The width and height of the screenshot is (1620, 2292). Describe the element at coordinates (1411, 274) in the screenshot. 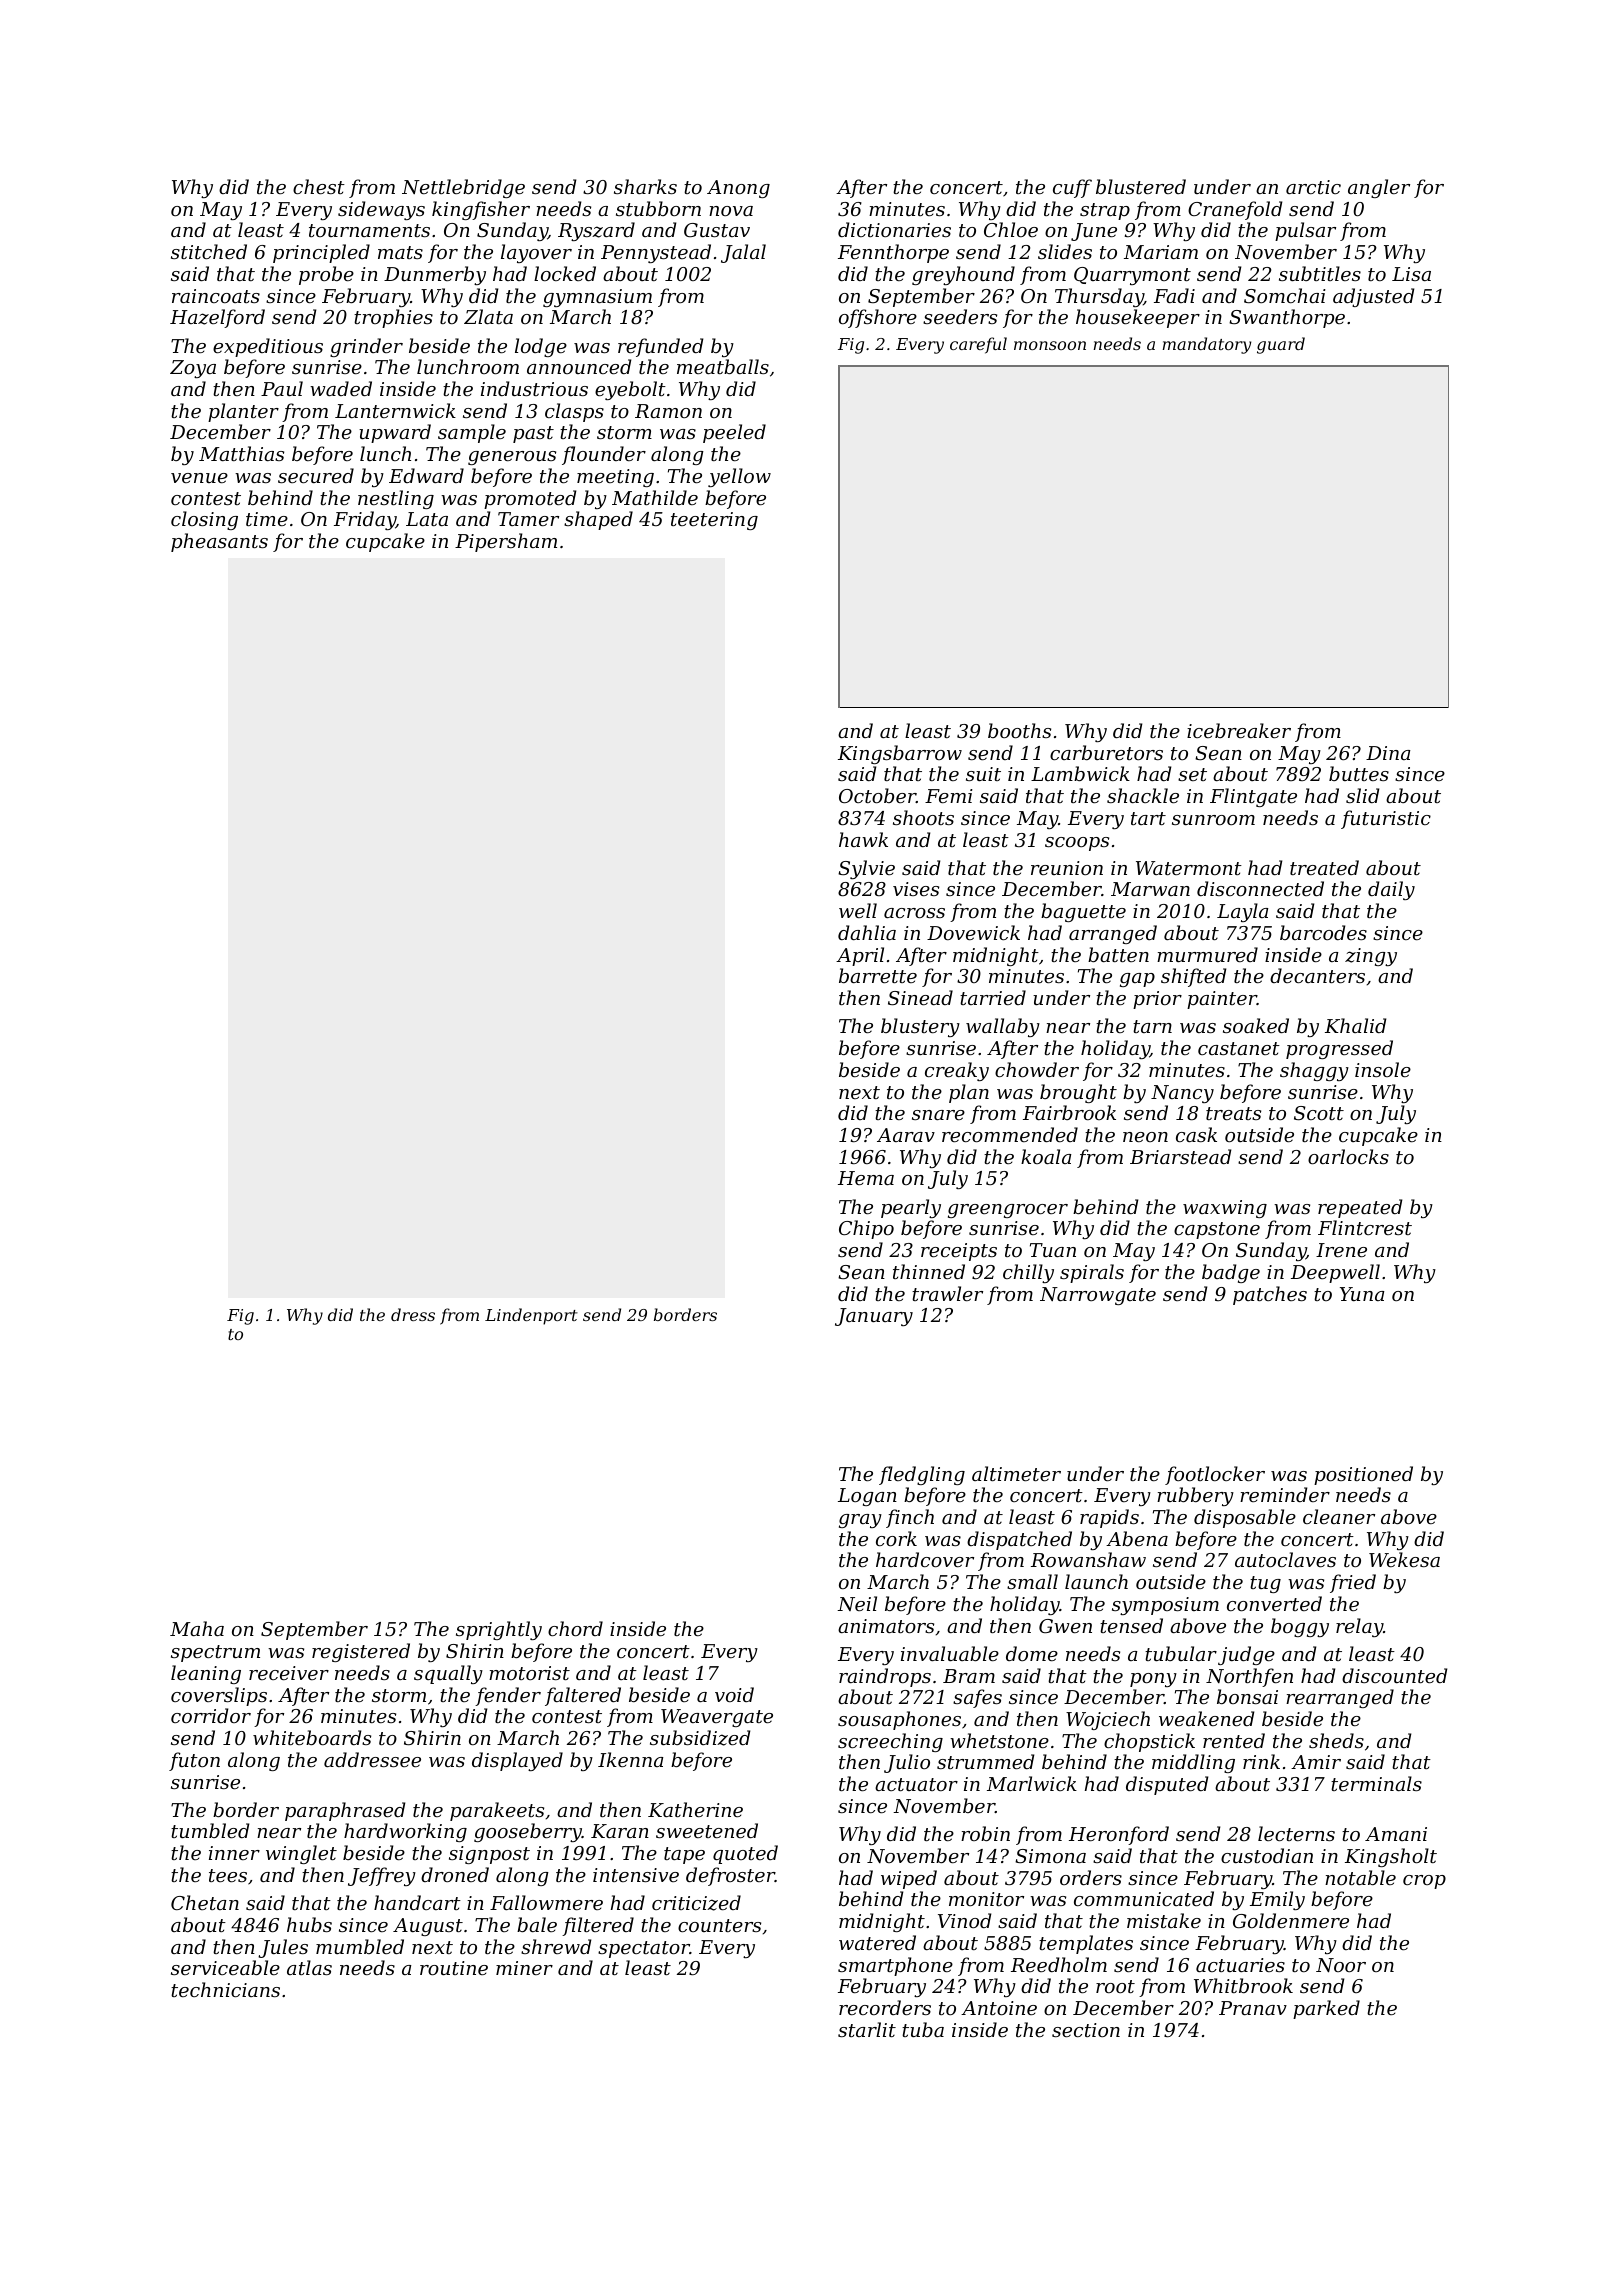

I see `Lisa` at that location.
